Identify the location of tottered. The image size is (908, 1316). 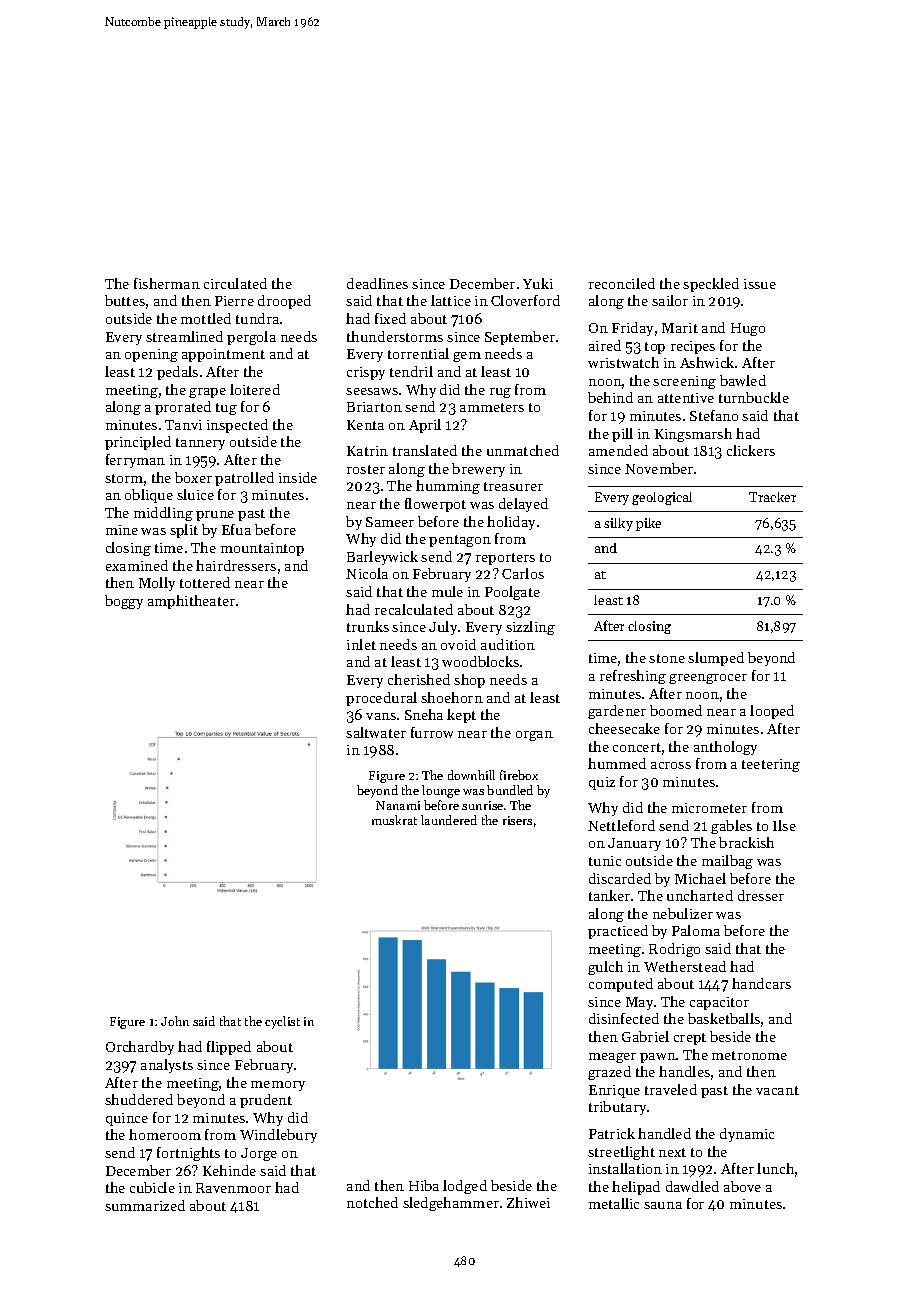
(205, 582).
